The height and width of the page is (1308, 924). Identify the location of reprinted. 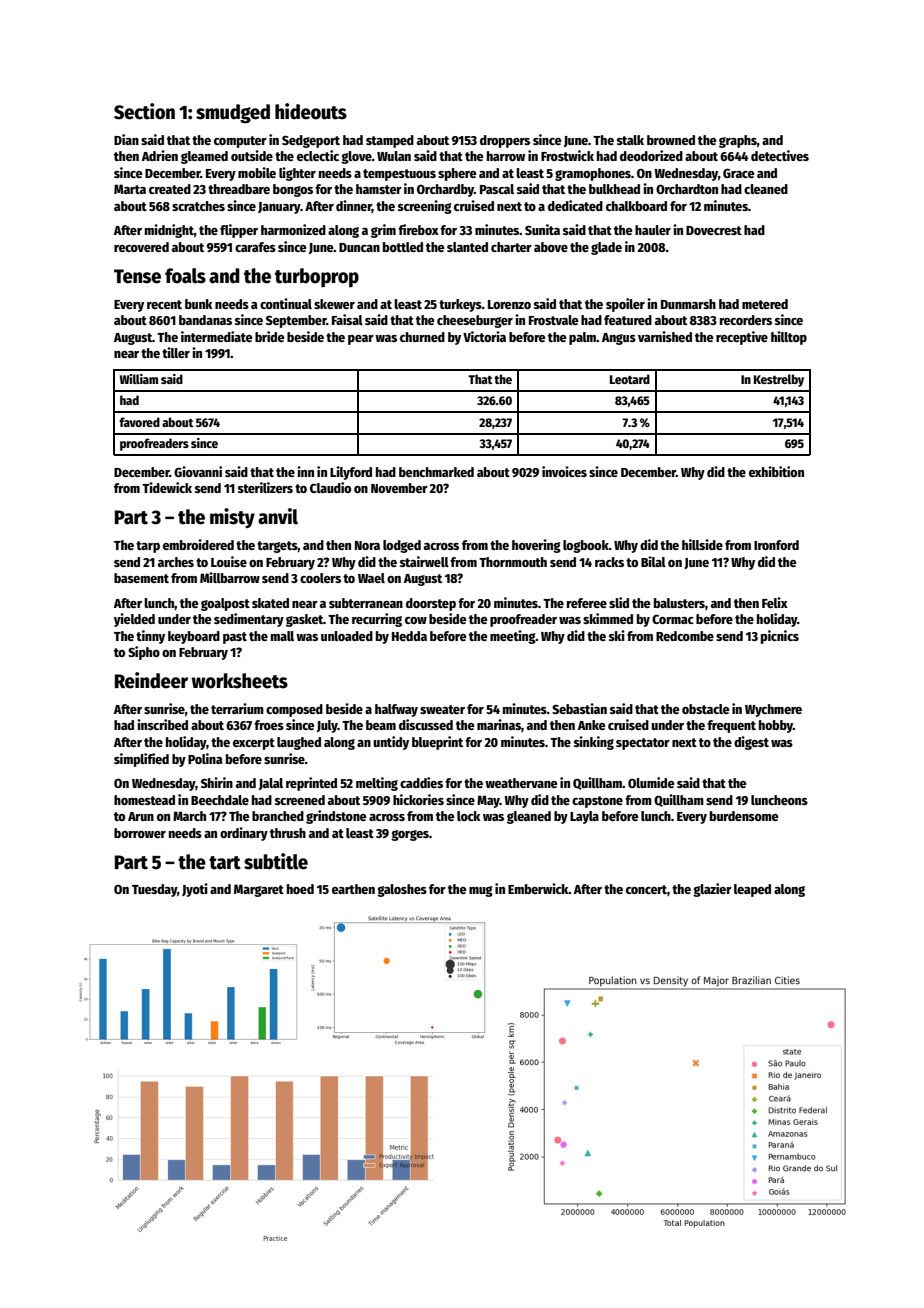
(311, 784).
